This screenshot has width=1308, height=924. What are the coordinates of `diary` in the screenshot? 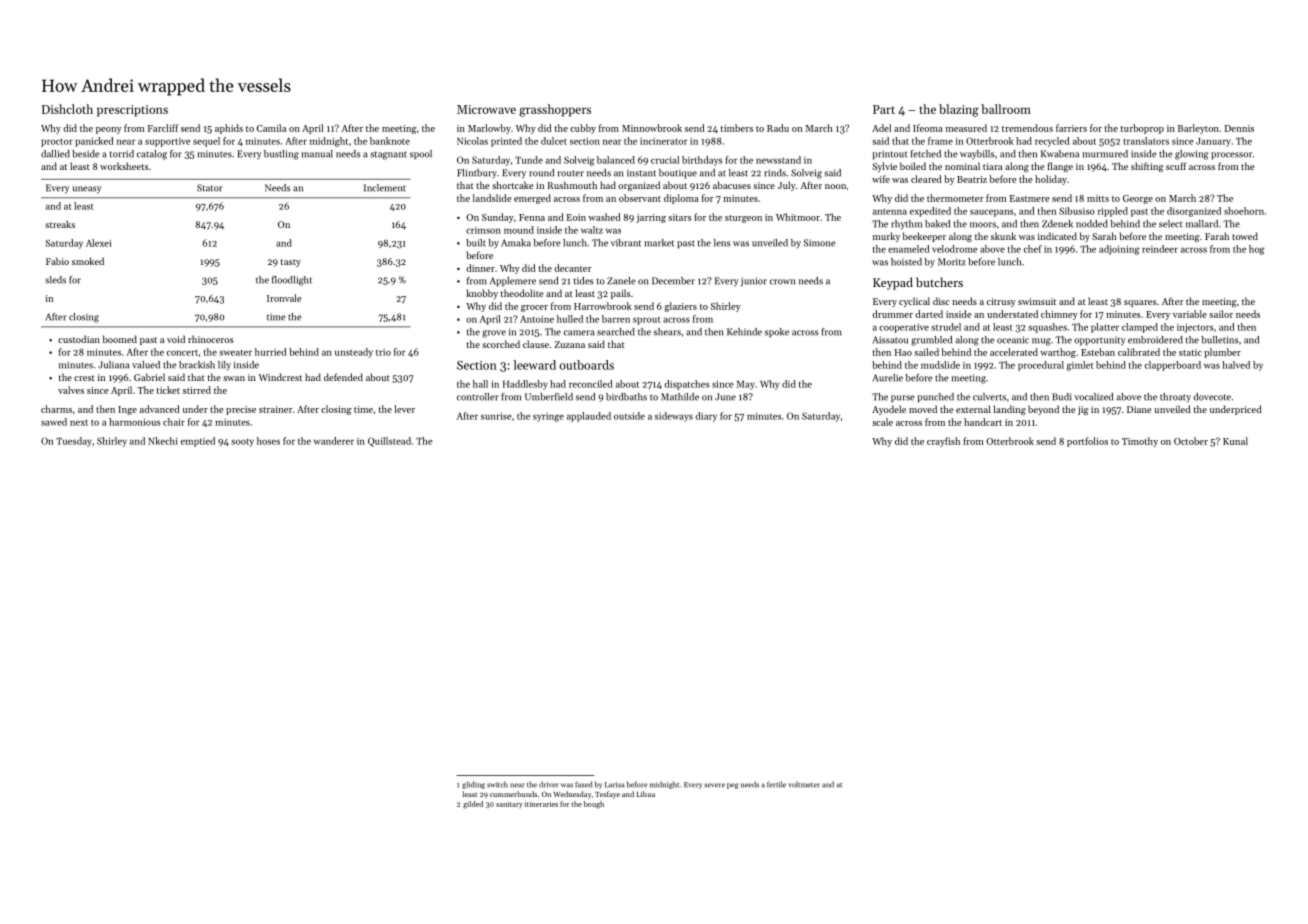 It's located at (706, 417).
